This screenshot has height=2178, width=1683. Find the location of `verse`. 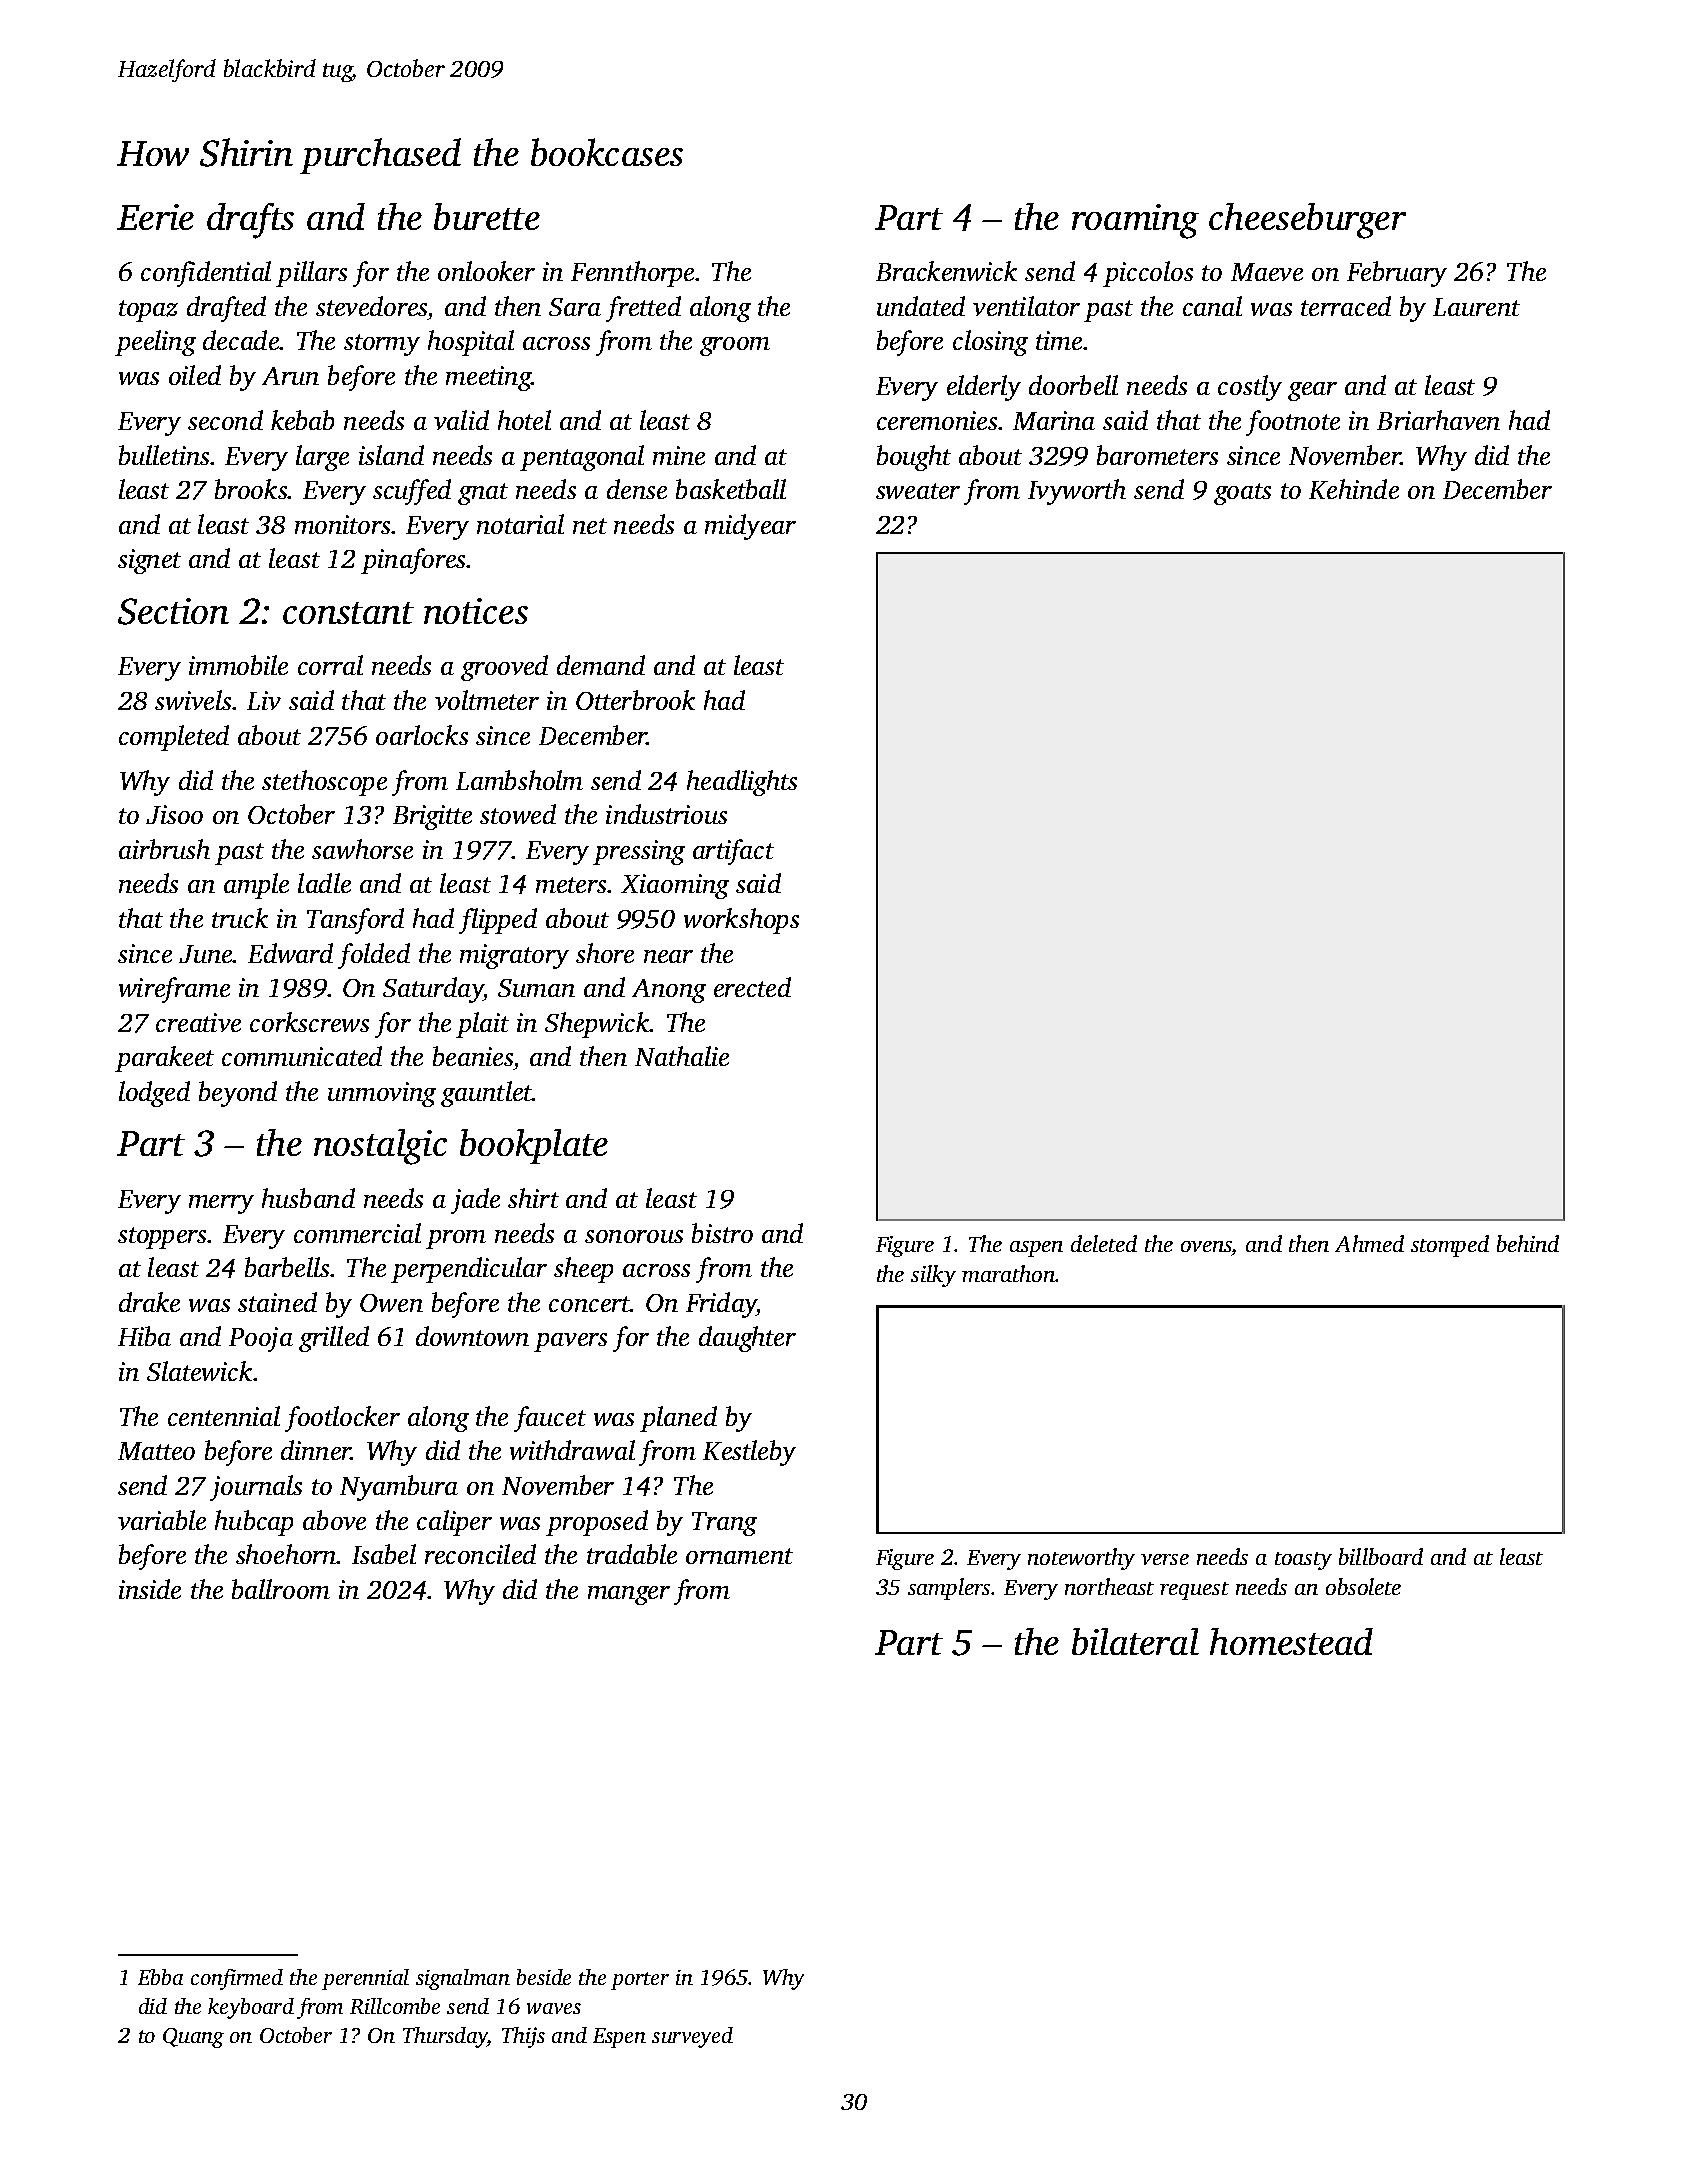

verse is located at coordinates (1165, 1559).
